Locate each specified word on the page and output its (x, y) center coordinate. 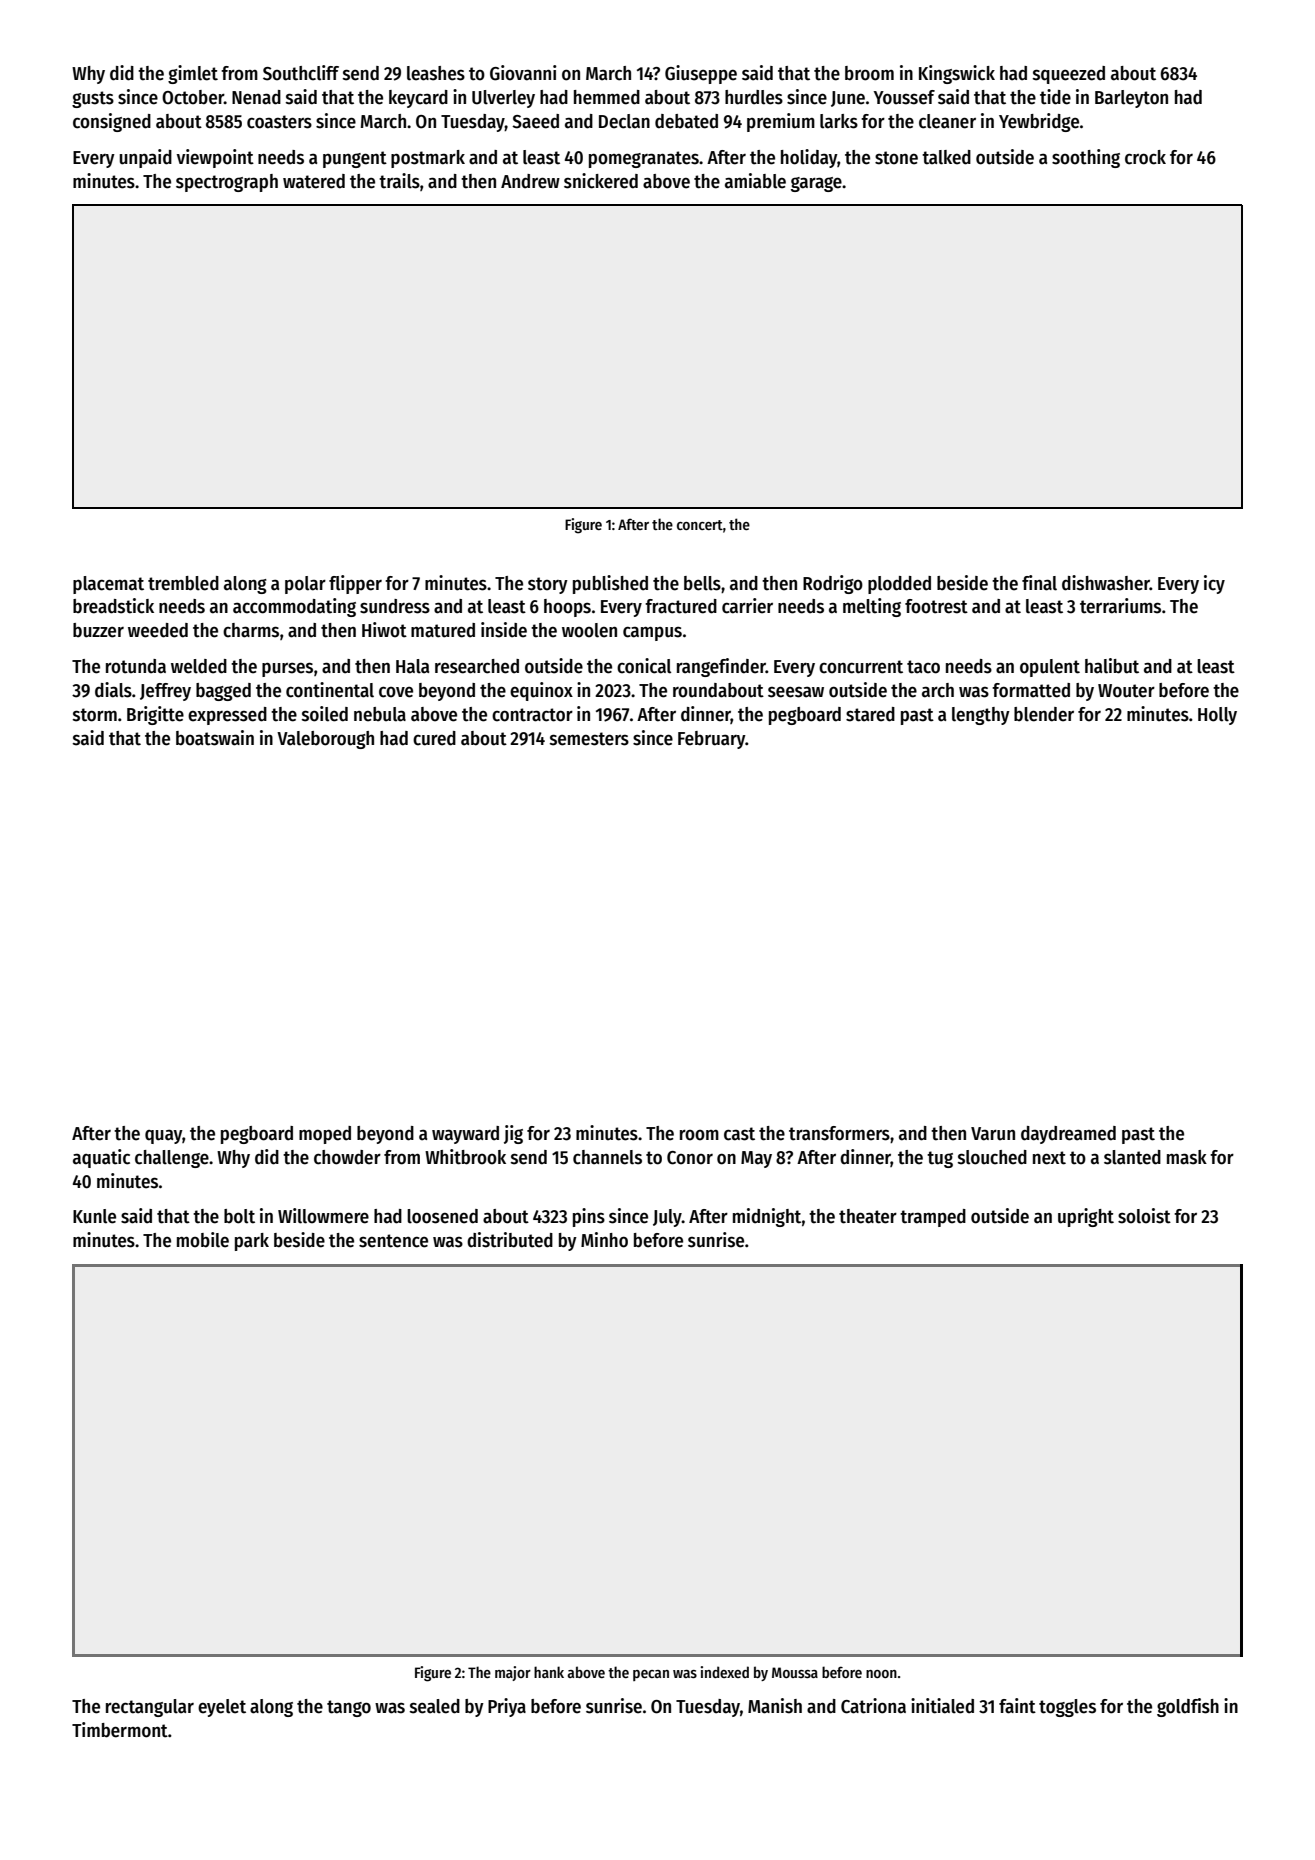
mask (1187, 1157)
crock (1145, 157)
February (712, 740)
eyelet (222, 1708)
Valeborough (325, 740)
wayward (465, 1135)
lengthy (981, 716)
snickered (601, 181)
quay (163, 1136)
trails (399, 181)
